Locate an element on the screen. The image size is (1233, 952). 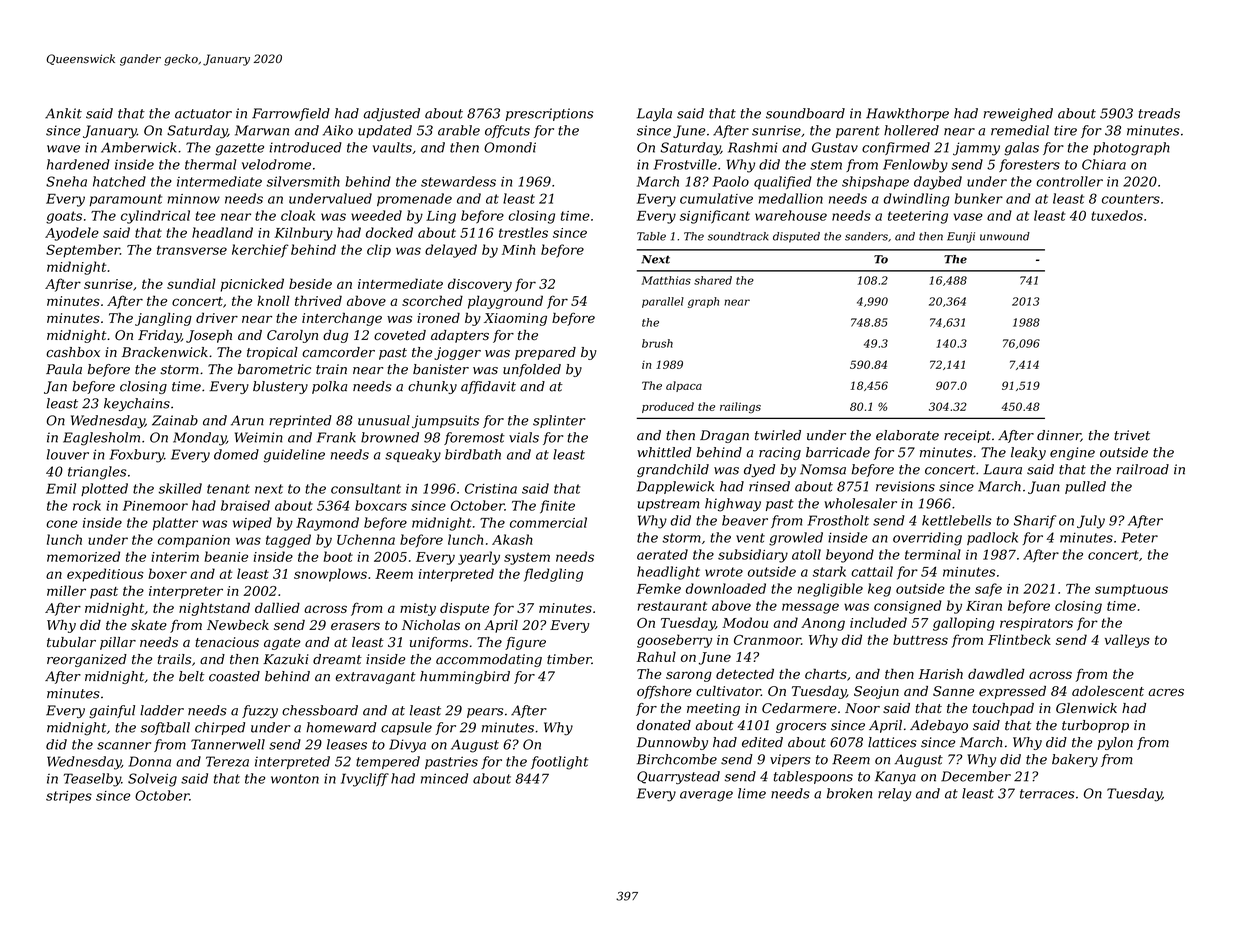
scanner is located at coordinates (124, 746).
